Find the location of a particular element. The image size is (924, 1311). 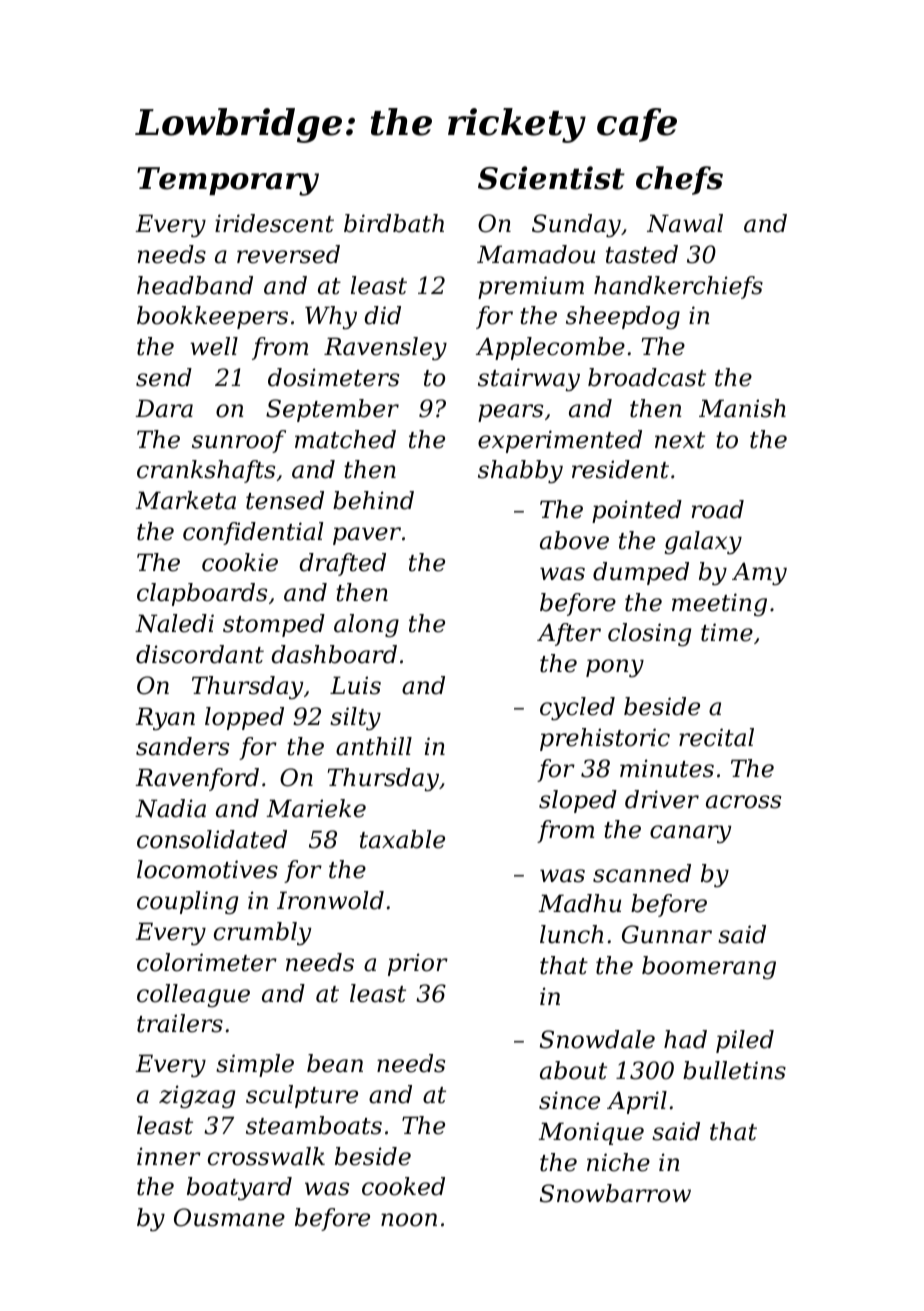

cooked is located at coordinates (403, 1186).
